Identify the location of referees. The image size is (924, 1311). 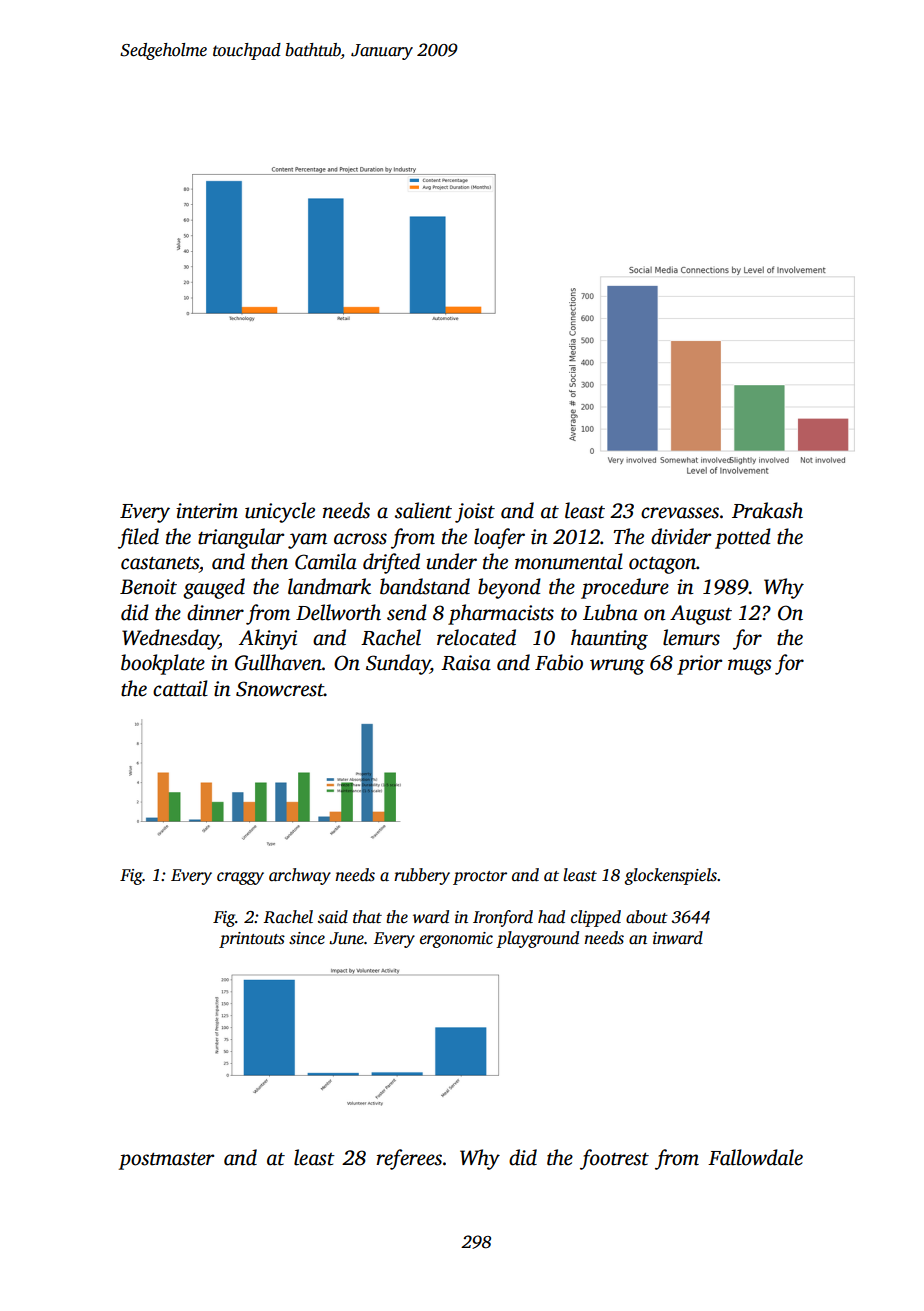
(409, 1159).
